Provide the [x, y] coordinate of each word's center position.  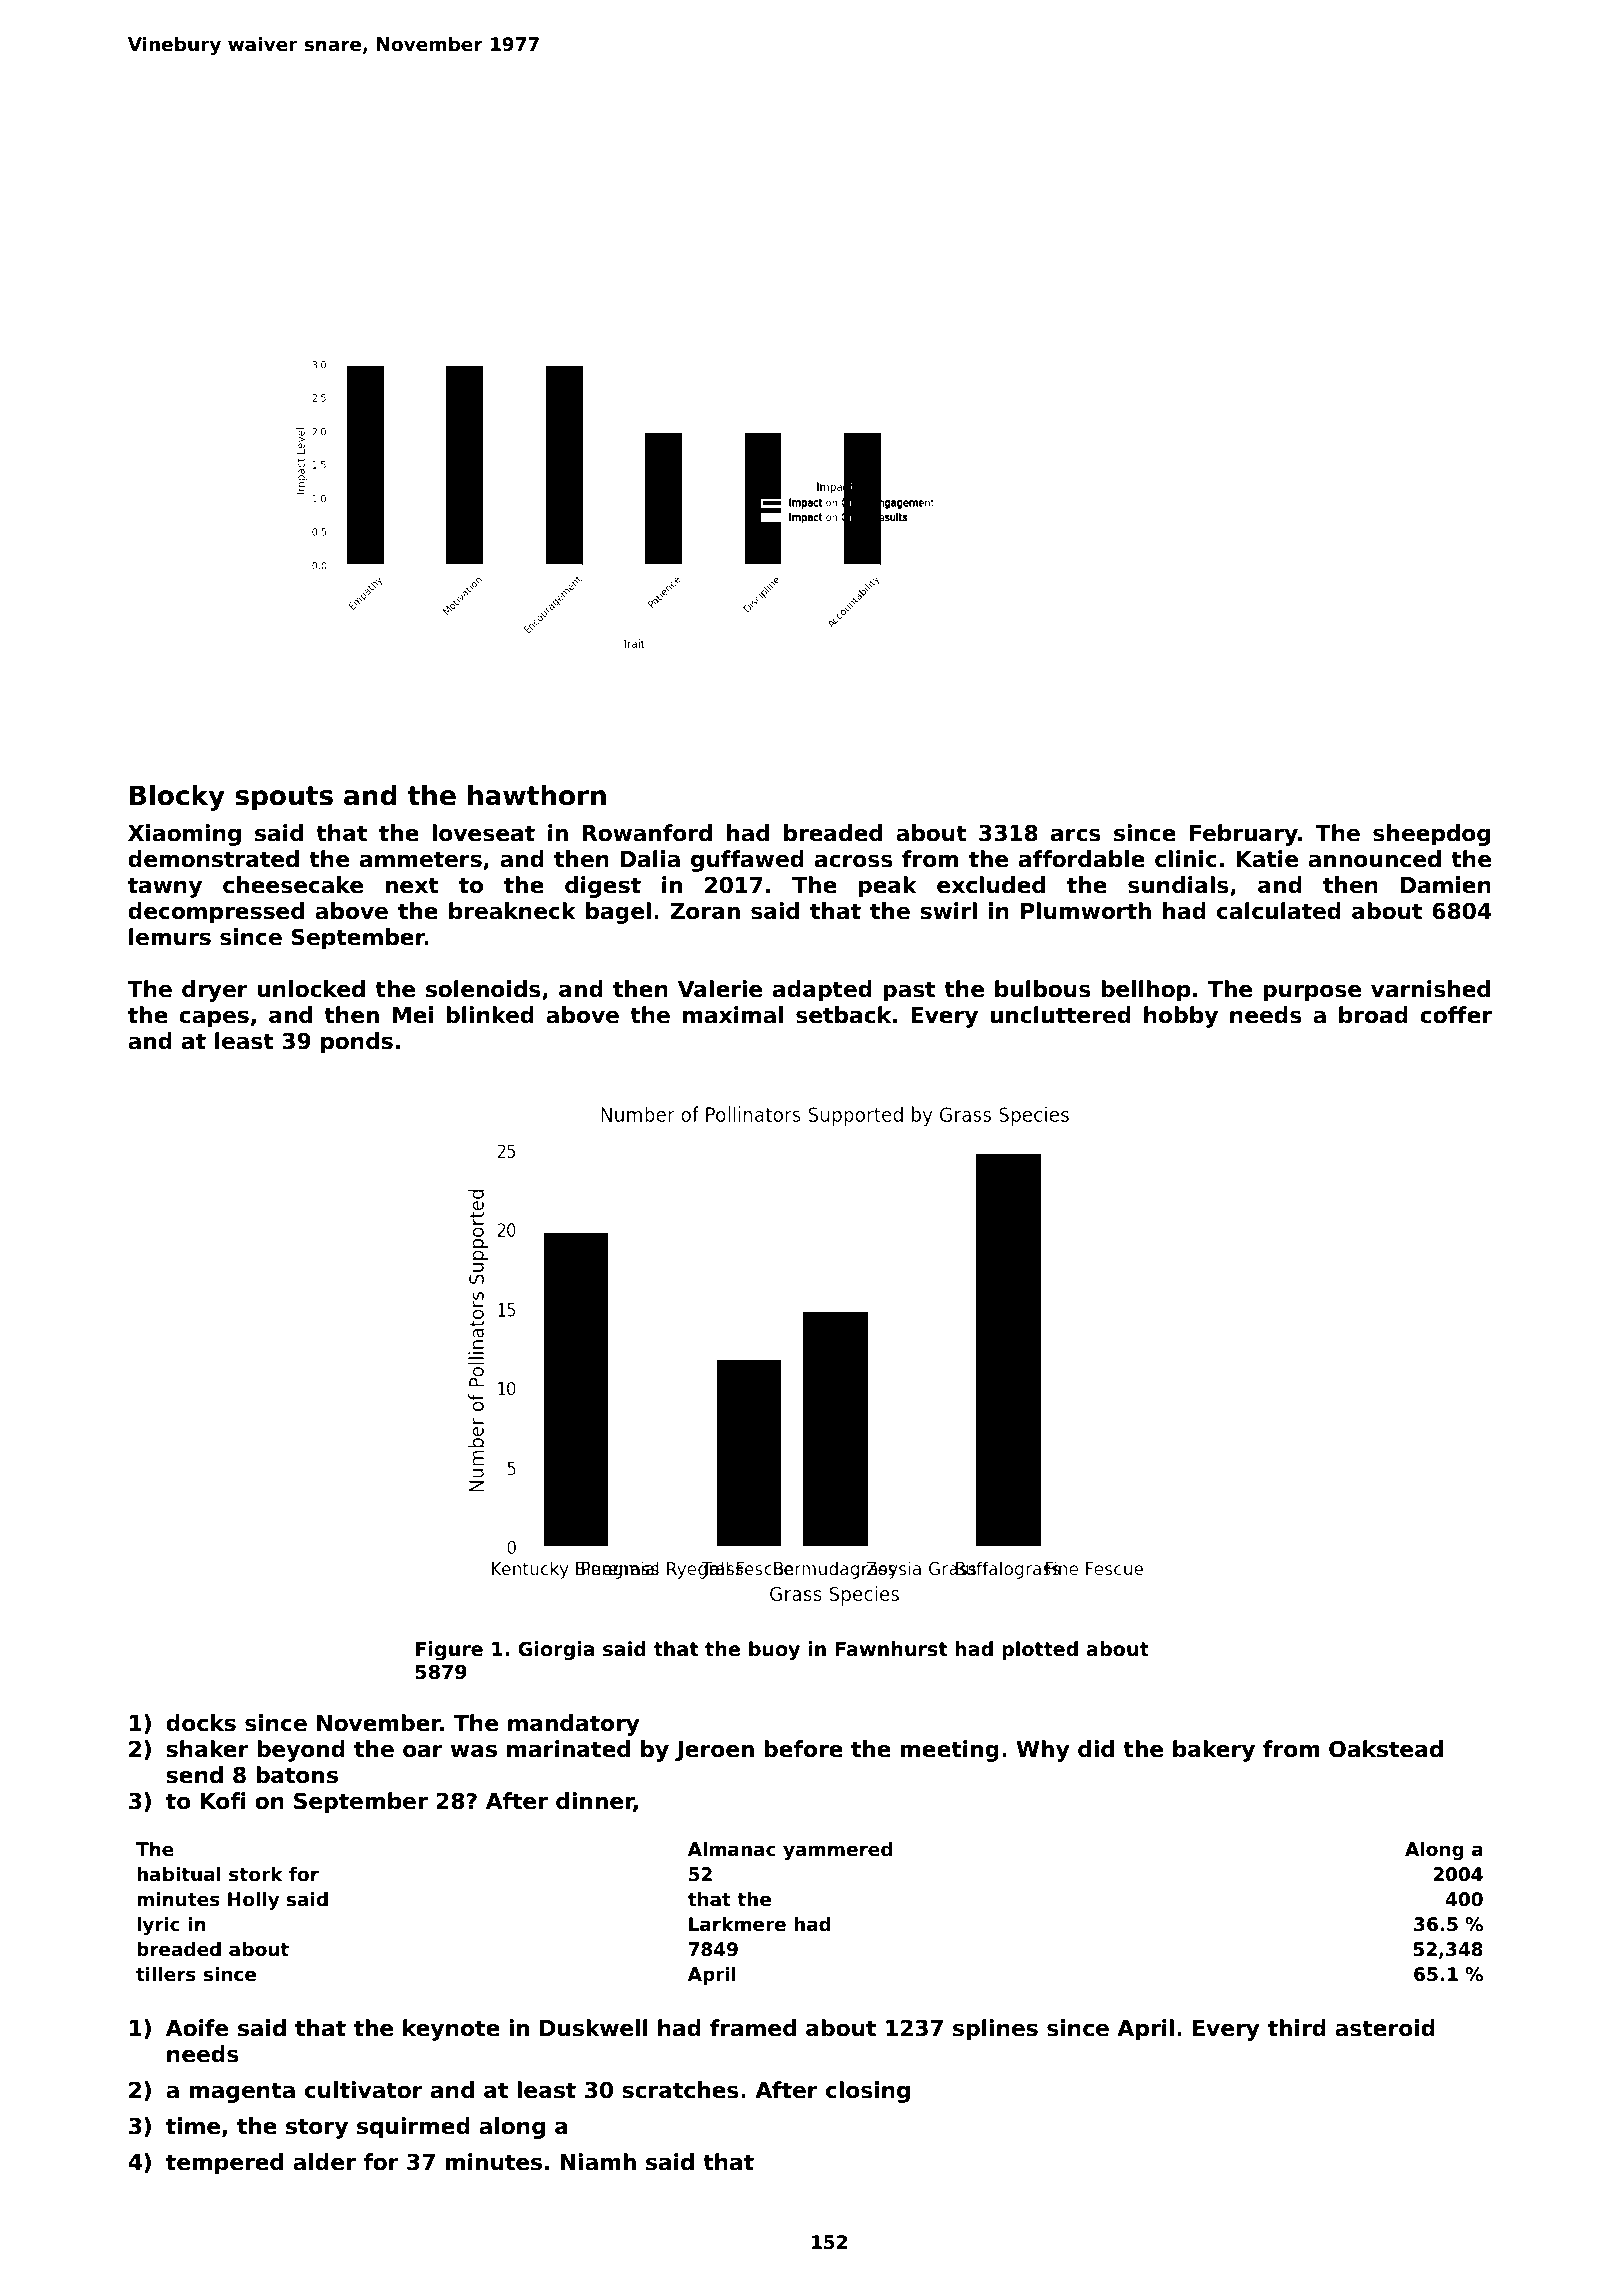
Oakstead [1386, 1749]
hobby [1181, 1017]
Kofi [223, 1801]
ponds [357, 1043]
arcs [1076, 835]
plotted [1040, 1650]
